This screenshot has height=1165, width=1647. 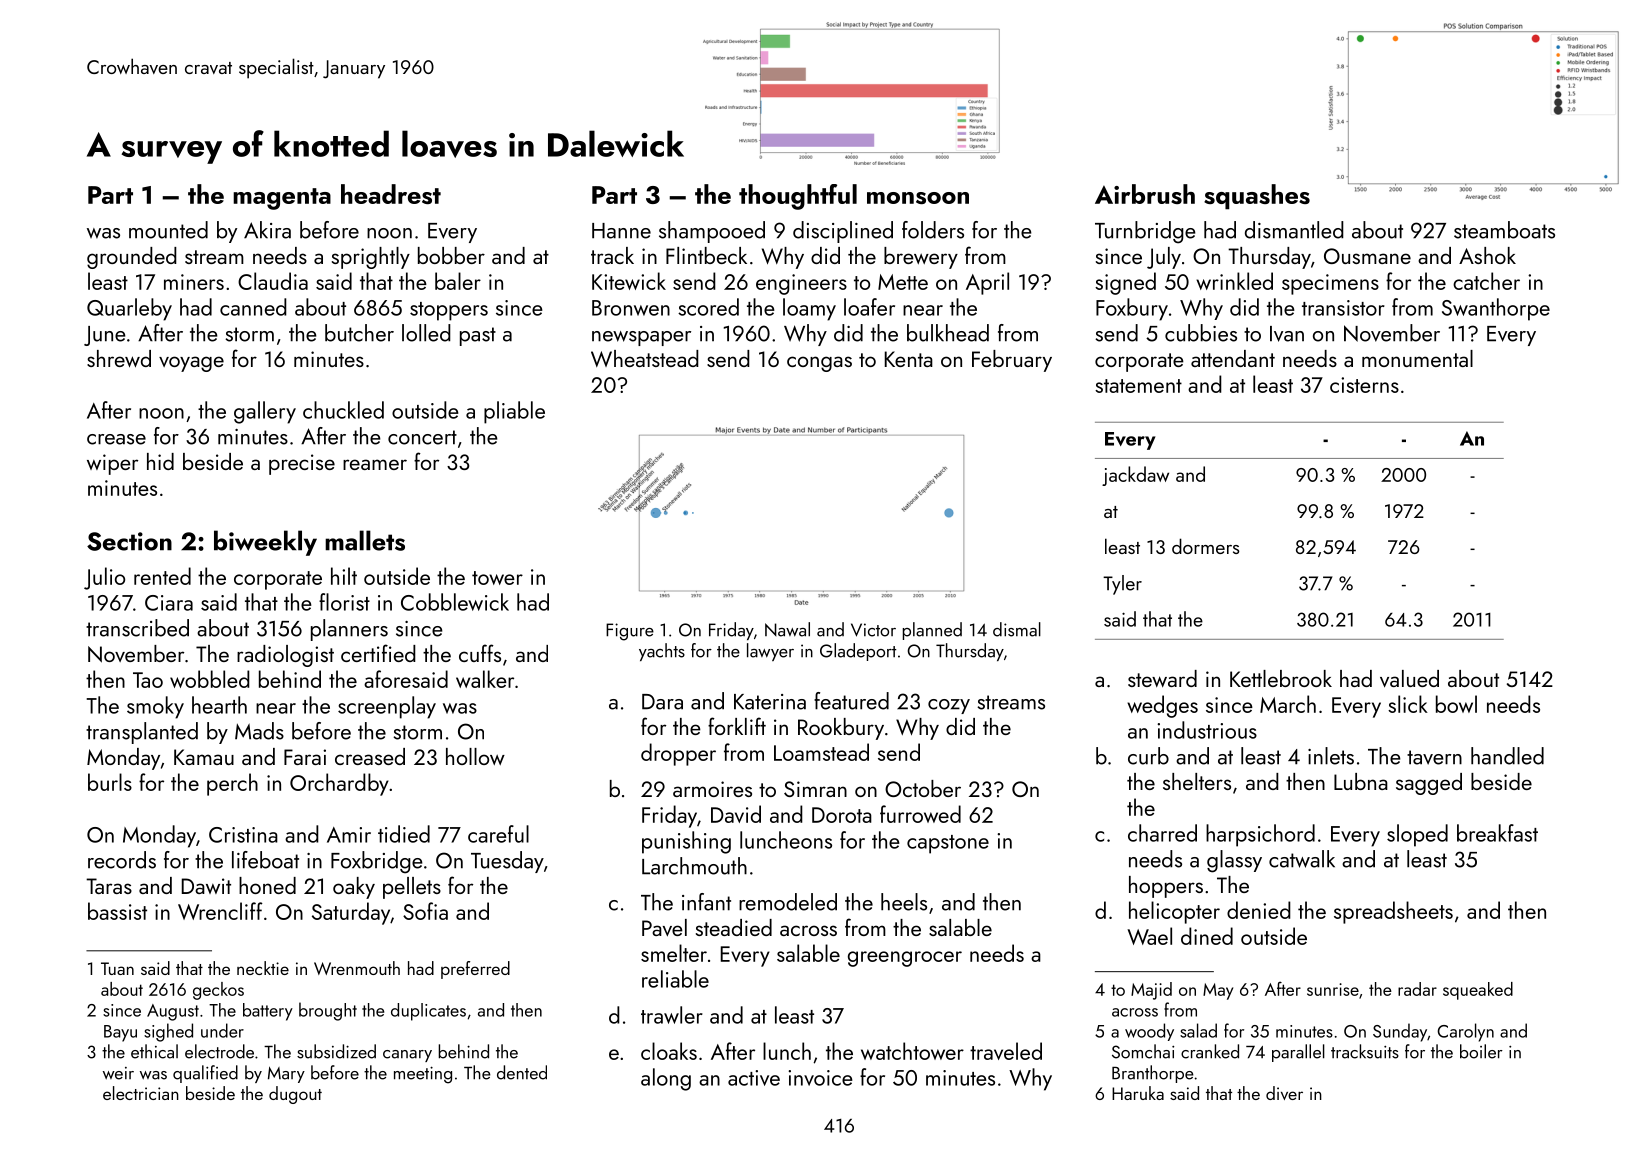 I want to click on jackdaw, so click(x=1135, y=476).
